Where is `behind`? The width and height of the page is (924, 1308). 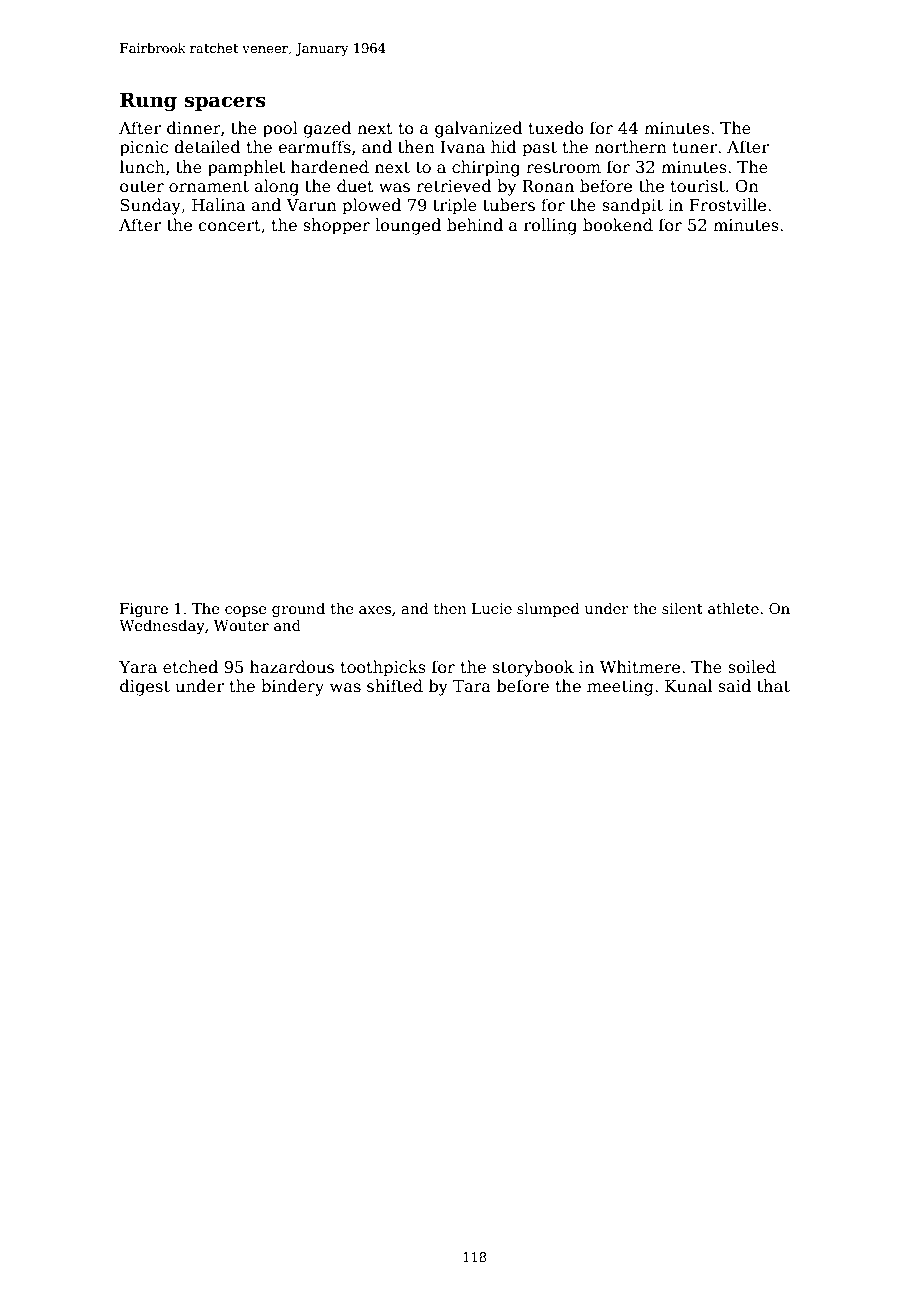
behind is located at coordinates (475, 224).
